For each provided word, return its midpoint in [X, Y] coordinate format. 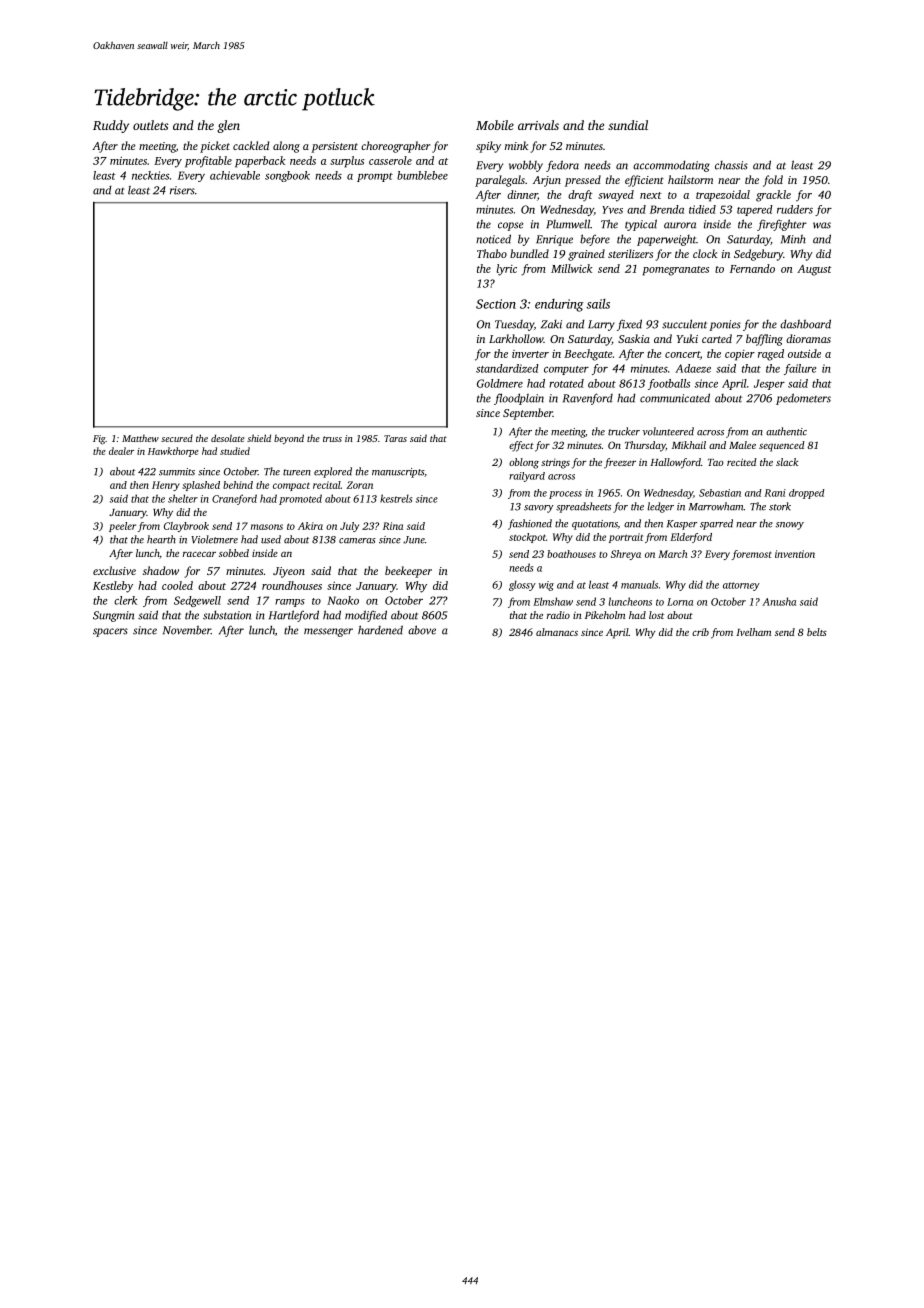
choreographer [396, 147]
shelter [183, 498]
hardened [380, 630]
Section [496, 304]
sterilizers [630, 253]
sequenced [782, 446]
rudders [795, 209]
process [565, 495]
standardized [507, 368]
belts [817, 632]
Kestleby [113, 587]
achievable [235, 175]
